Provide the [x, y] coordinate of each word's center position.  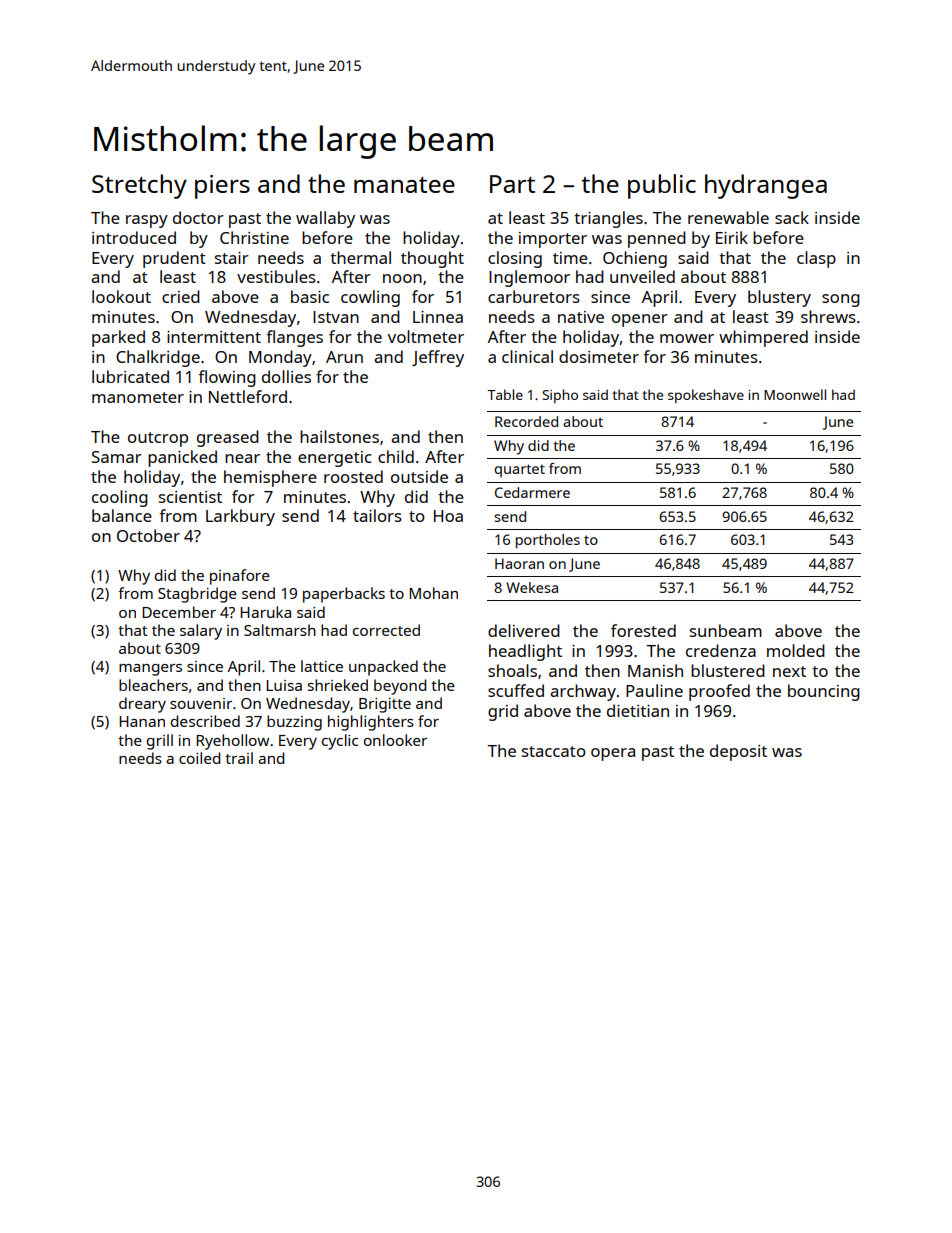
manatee [404, 185]
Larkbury [240, 517]
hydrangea [766, 186]
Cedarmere [532, 492]
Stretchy [139, 186]
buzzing [294, 723]
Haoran [519, 563]
